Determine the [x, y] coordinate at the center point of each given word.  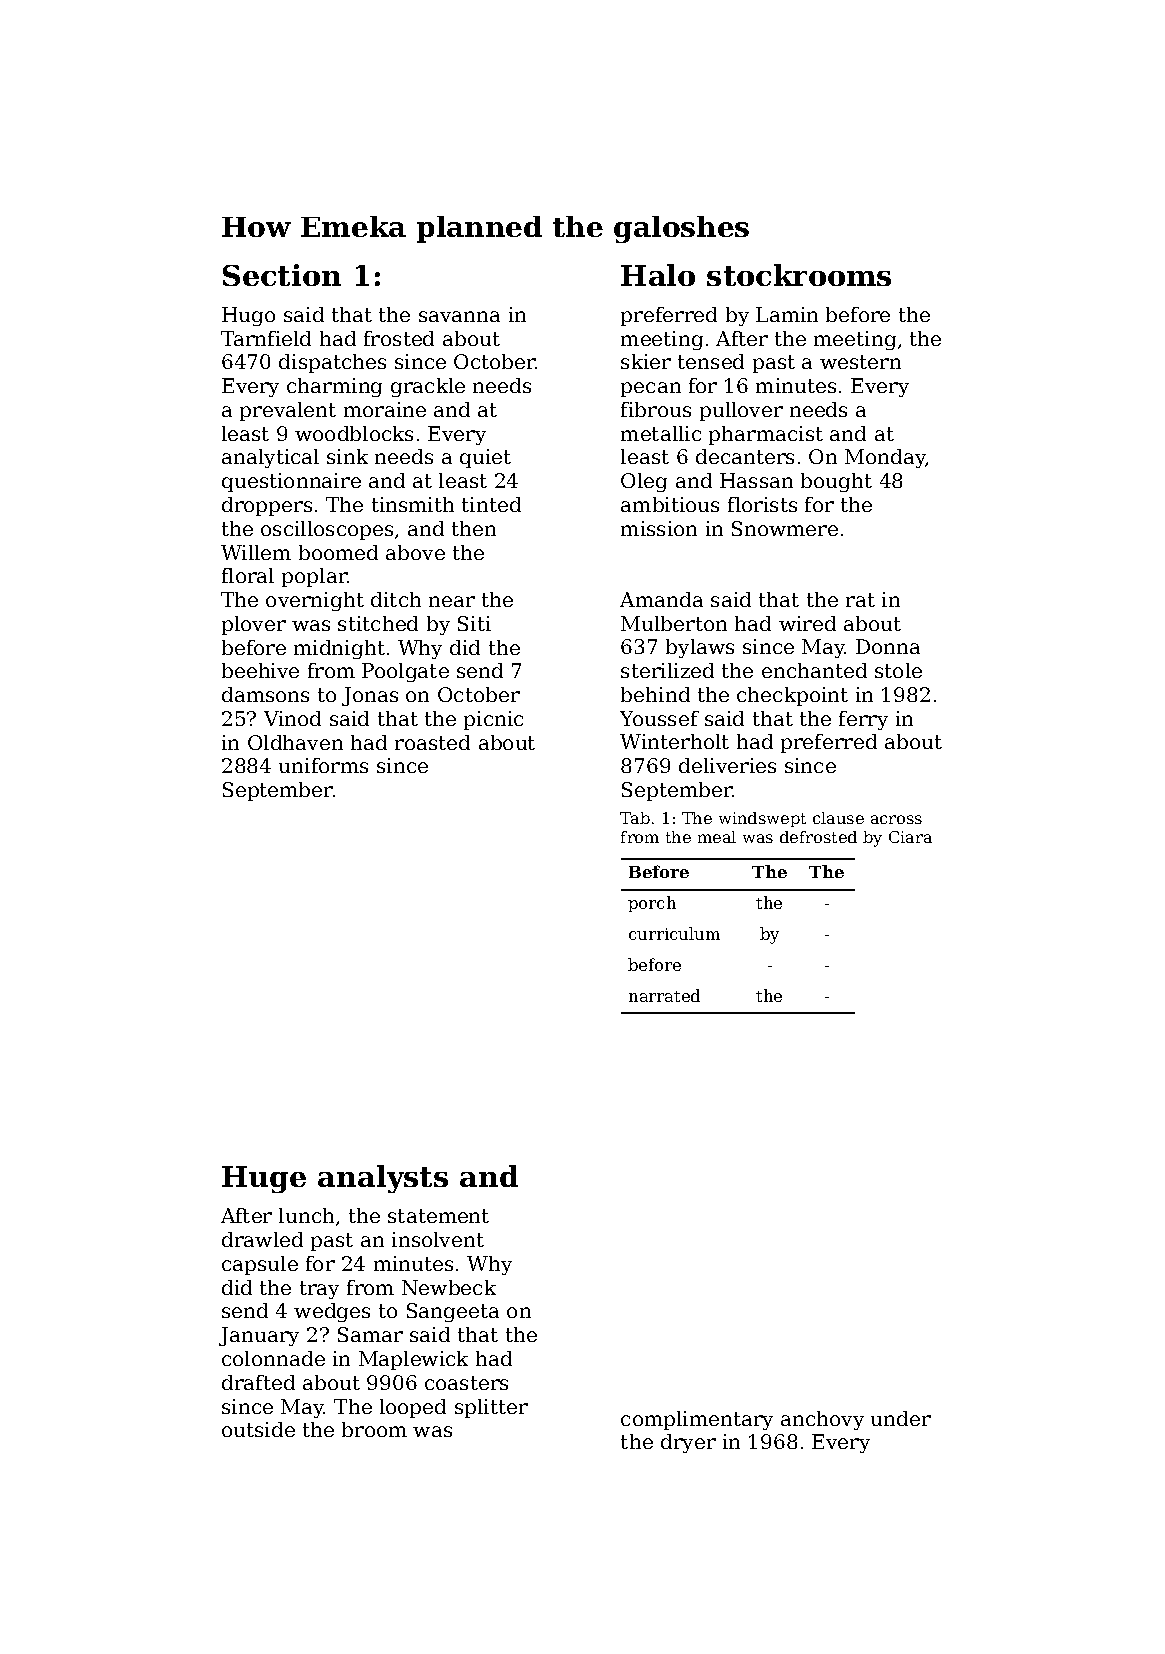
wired [807, 623]
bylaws [700, 648]
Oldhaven [295, 742]
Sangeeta [453, 1312]
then [474, 528]
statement [438, 1216]
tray [319, 1290]
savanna [459, 316]
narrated [664, 995]
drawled [262, 1239]
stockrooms [799, 275]
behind [655, 694]
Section [282, 275]
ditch [396, 599]
